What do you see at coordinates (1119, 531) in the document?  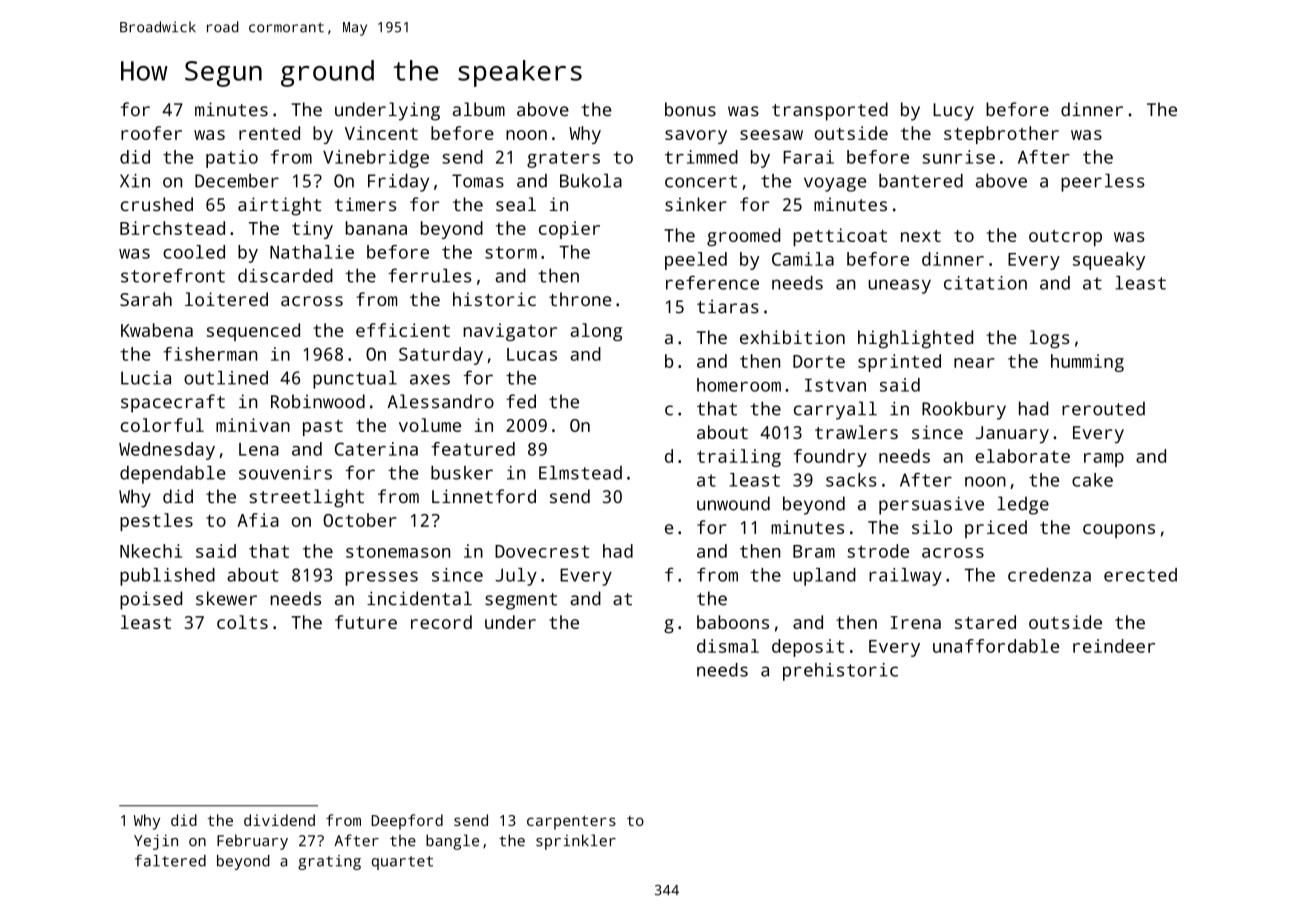 I see `coupons` at bounding box center [1119, 531].
